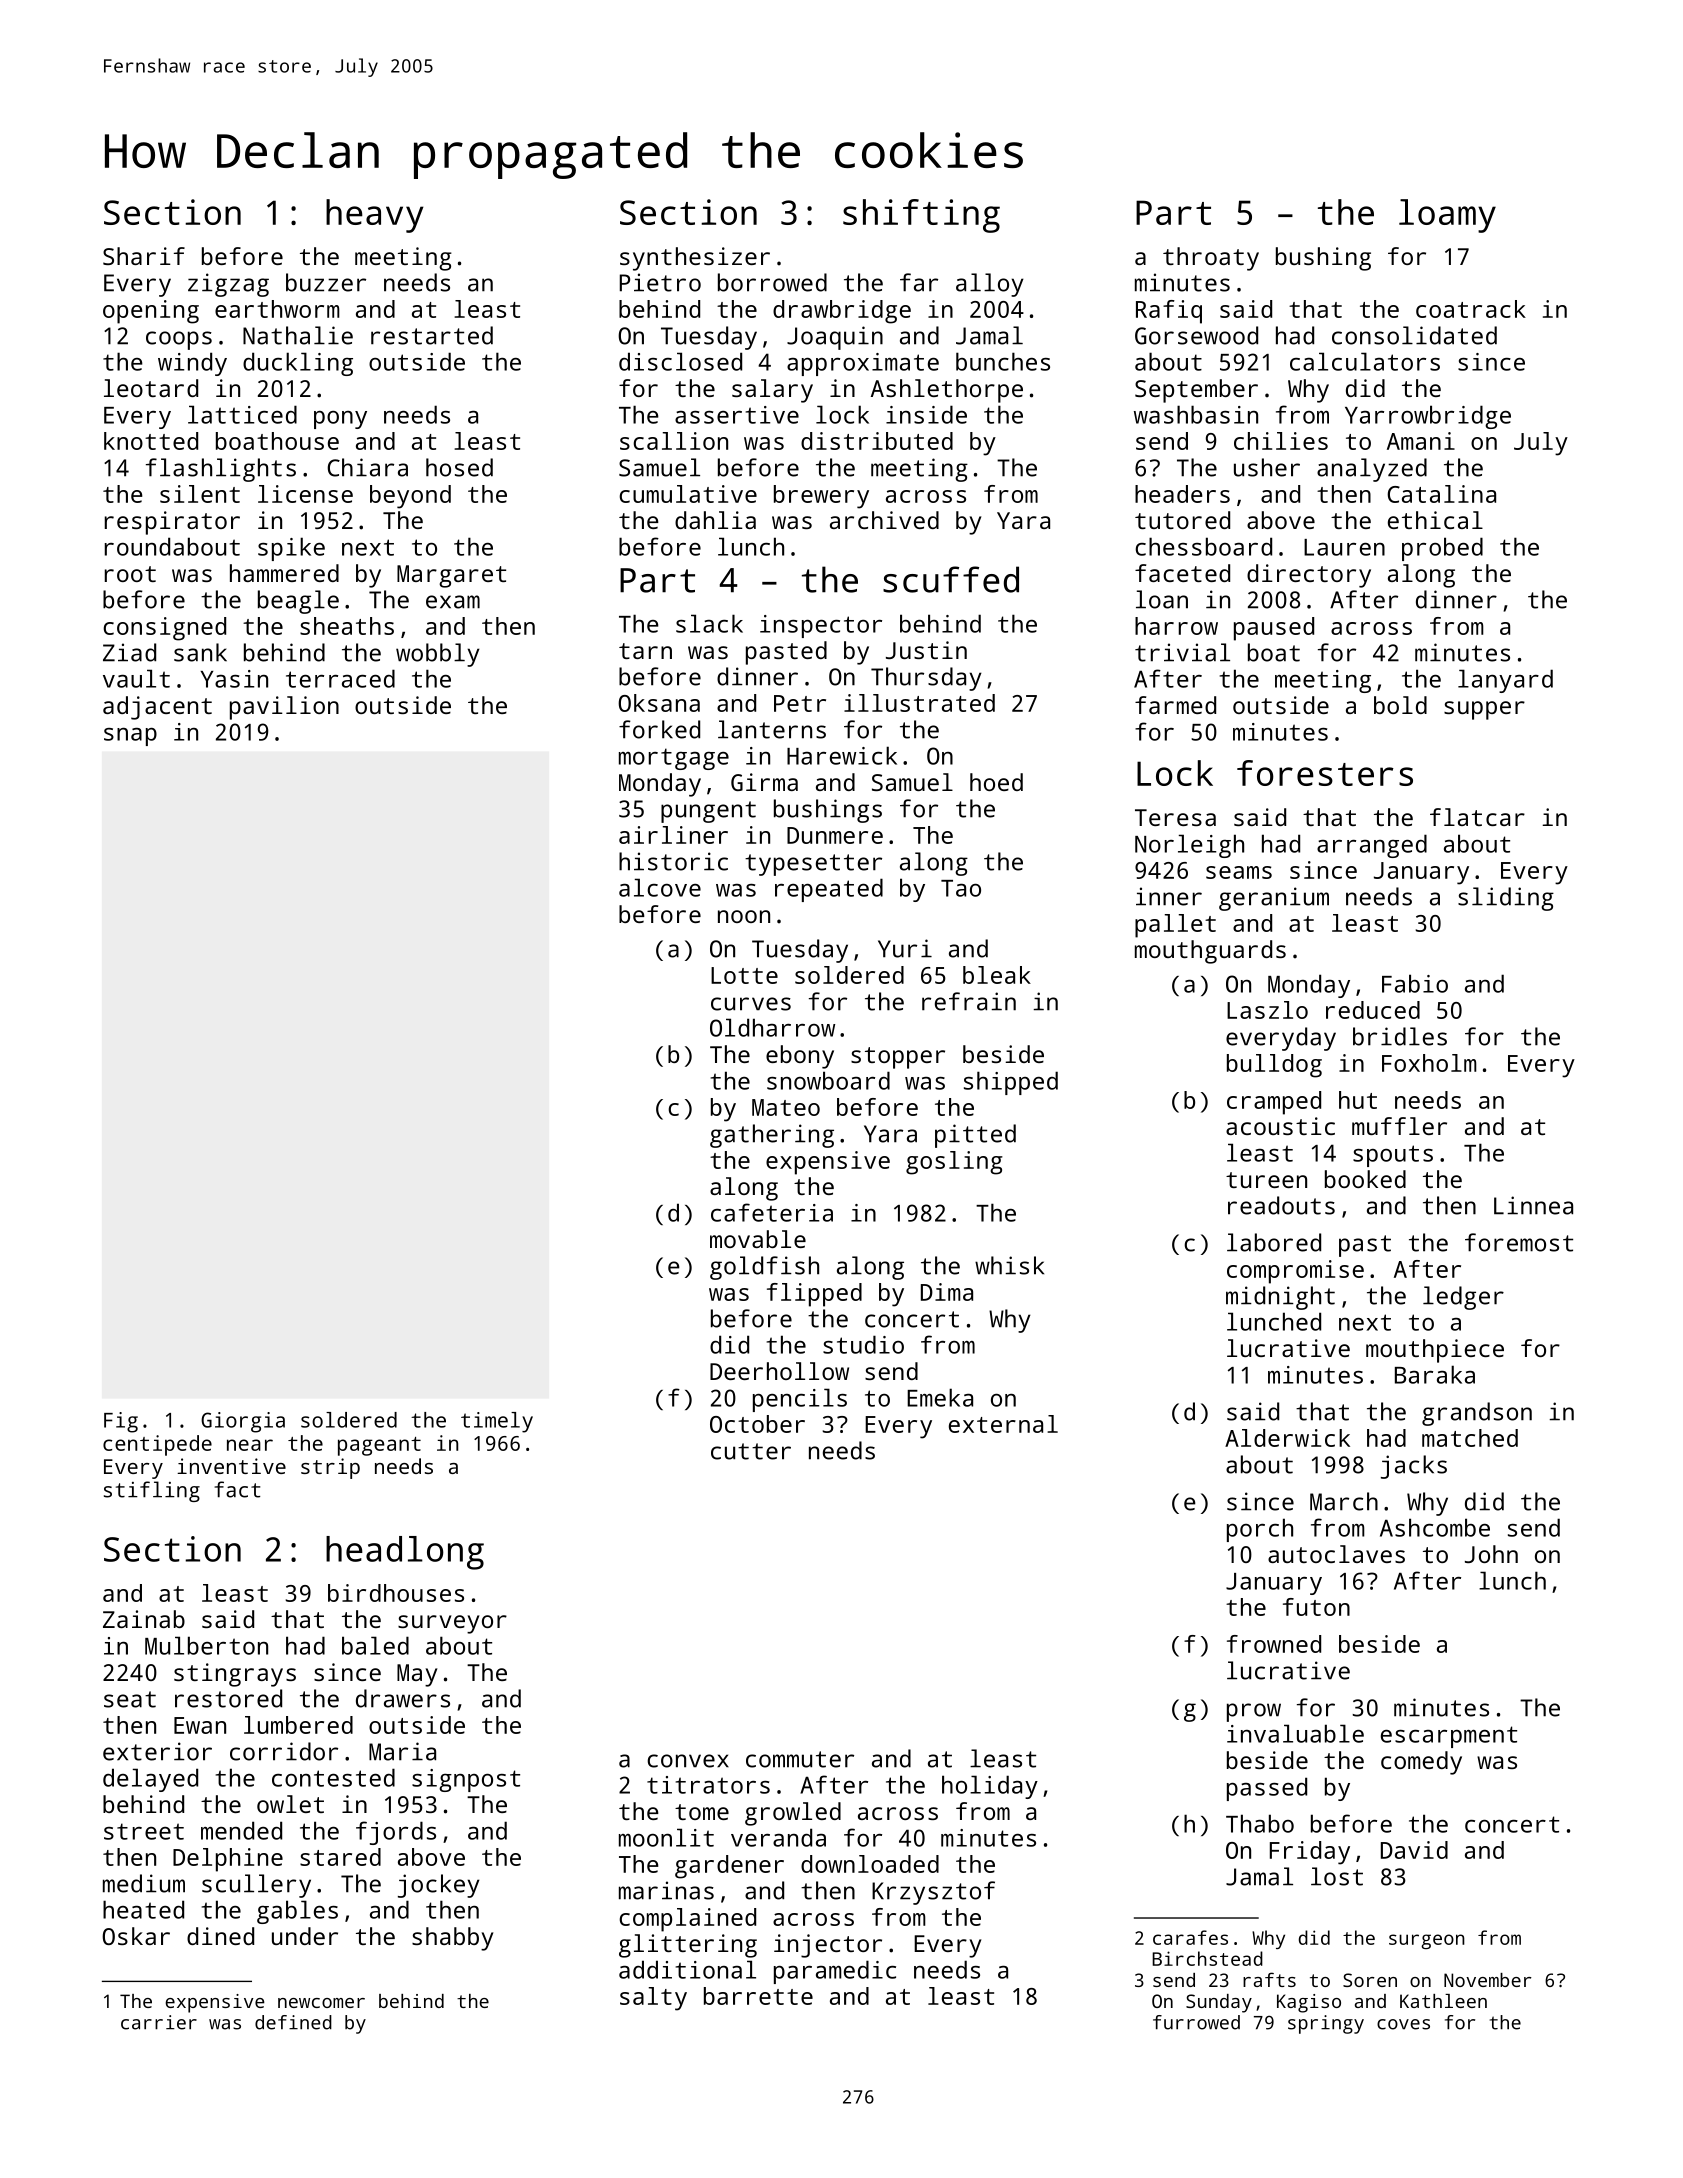  What do you see at coordinates (459, 467) in the screenshot?
I see `hosed` at bounding box center [459, 467].
